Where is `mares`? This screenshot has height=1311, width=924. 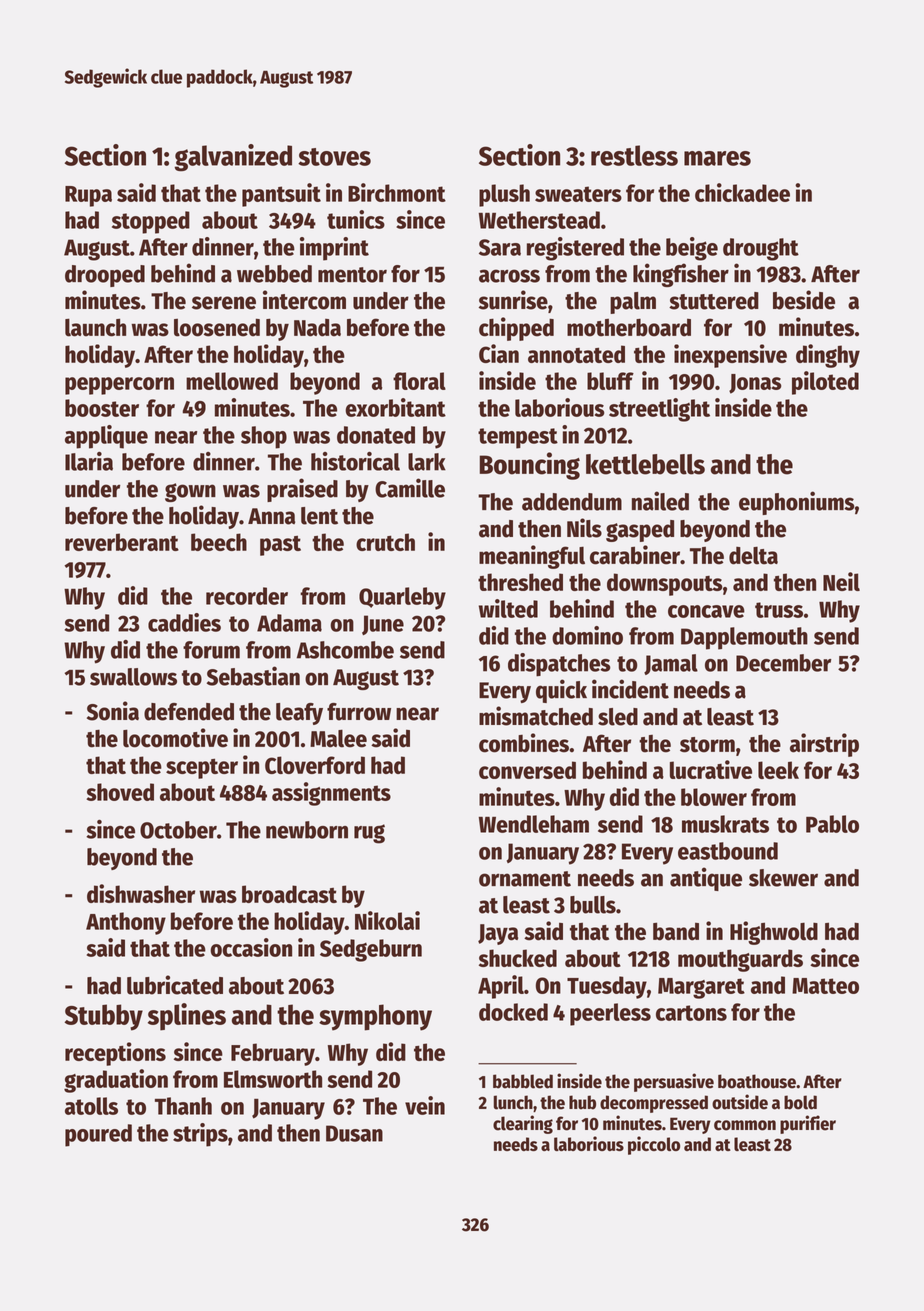 mares is located at coordinates (717, 158).
